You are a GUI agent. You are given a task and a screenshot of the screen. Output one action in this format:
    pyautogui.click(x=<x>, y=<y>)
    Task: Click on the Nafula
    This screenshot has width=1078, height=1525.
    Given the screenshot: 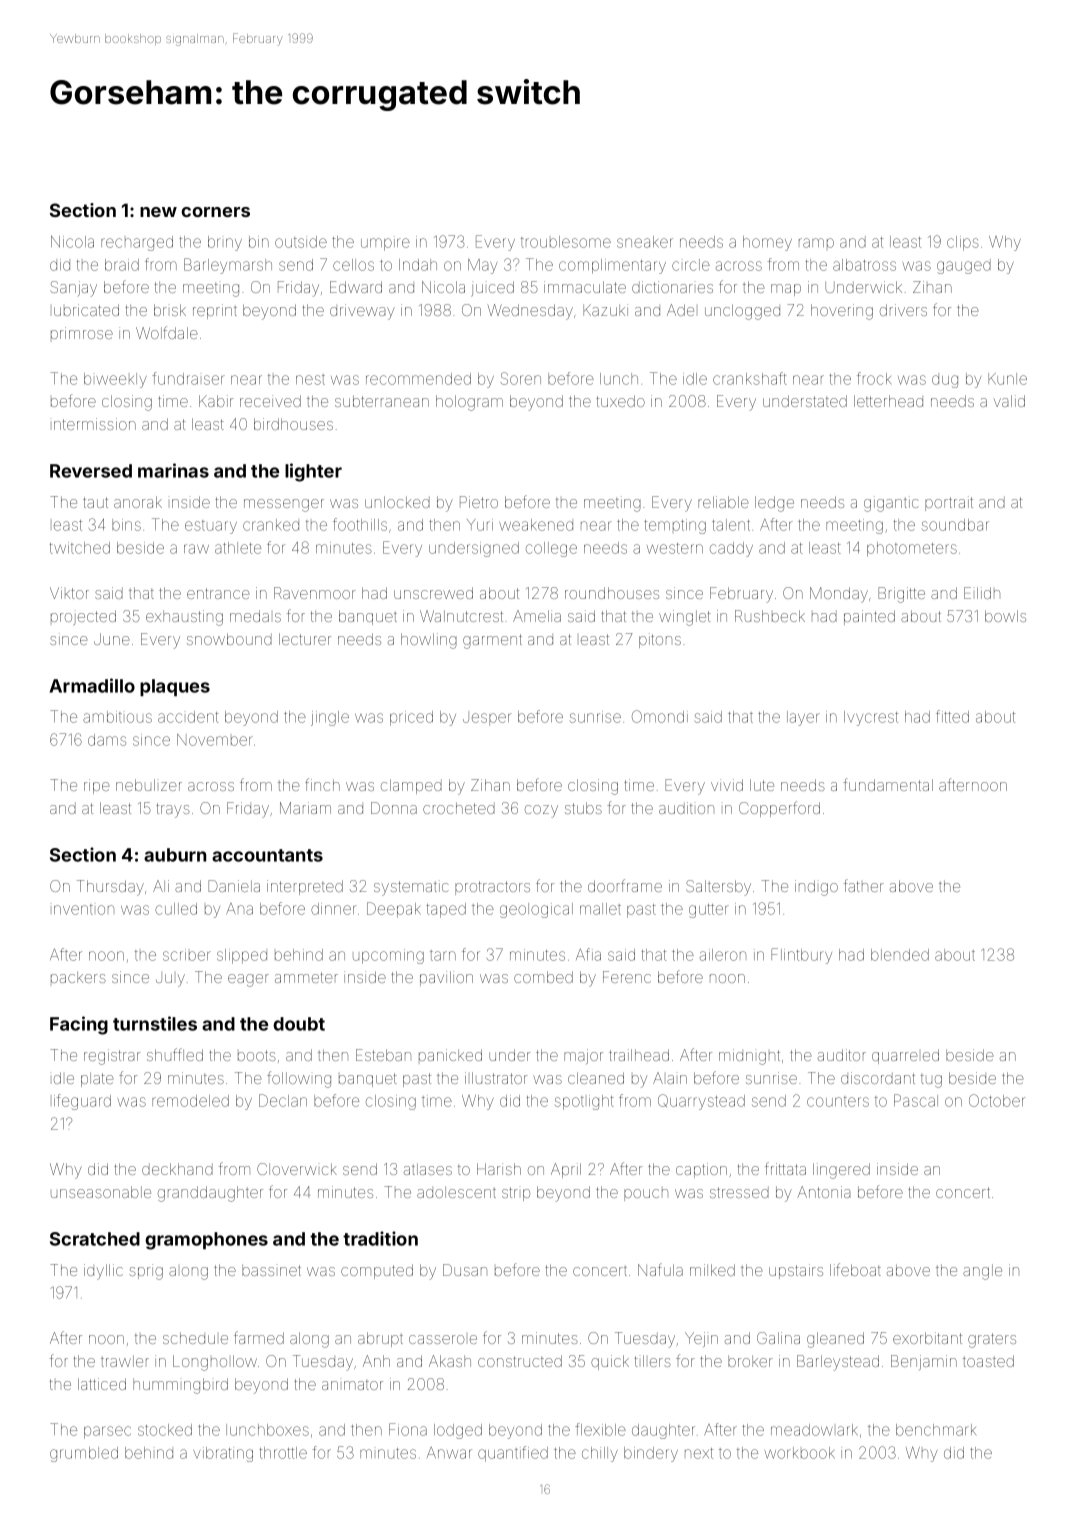 What is the action you would take?
    pyautogui.click(x=660, y=1269)
